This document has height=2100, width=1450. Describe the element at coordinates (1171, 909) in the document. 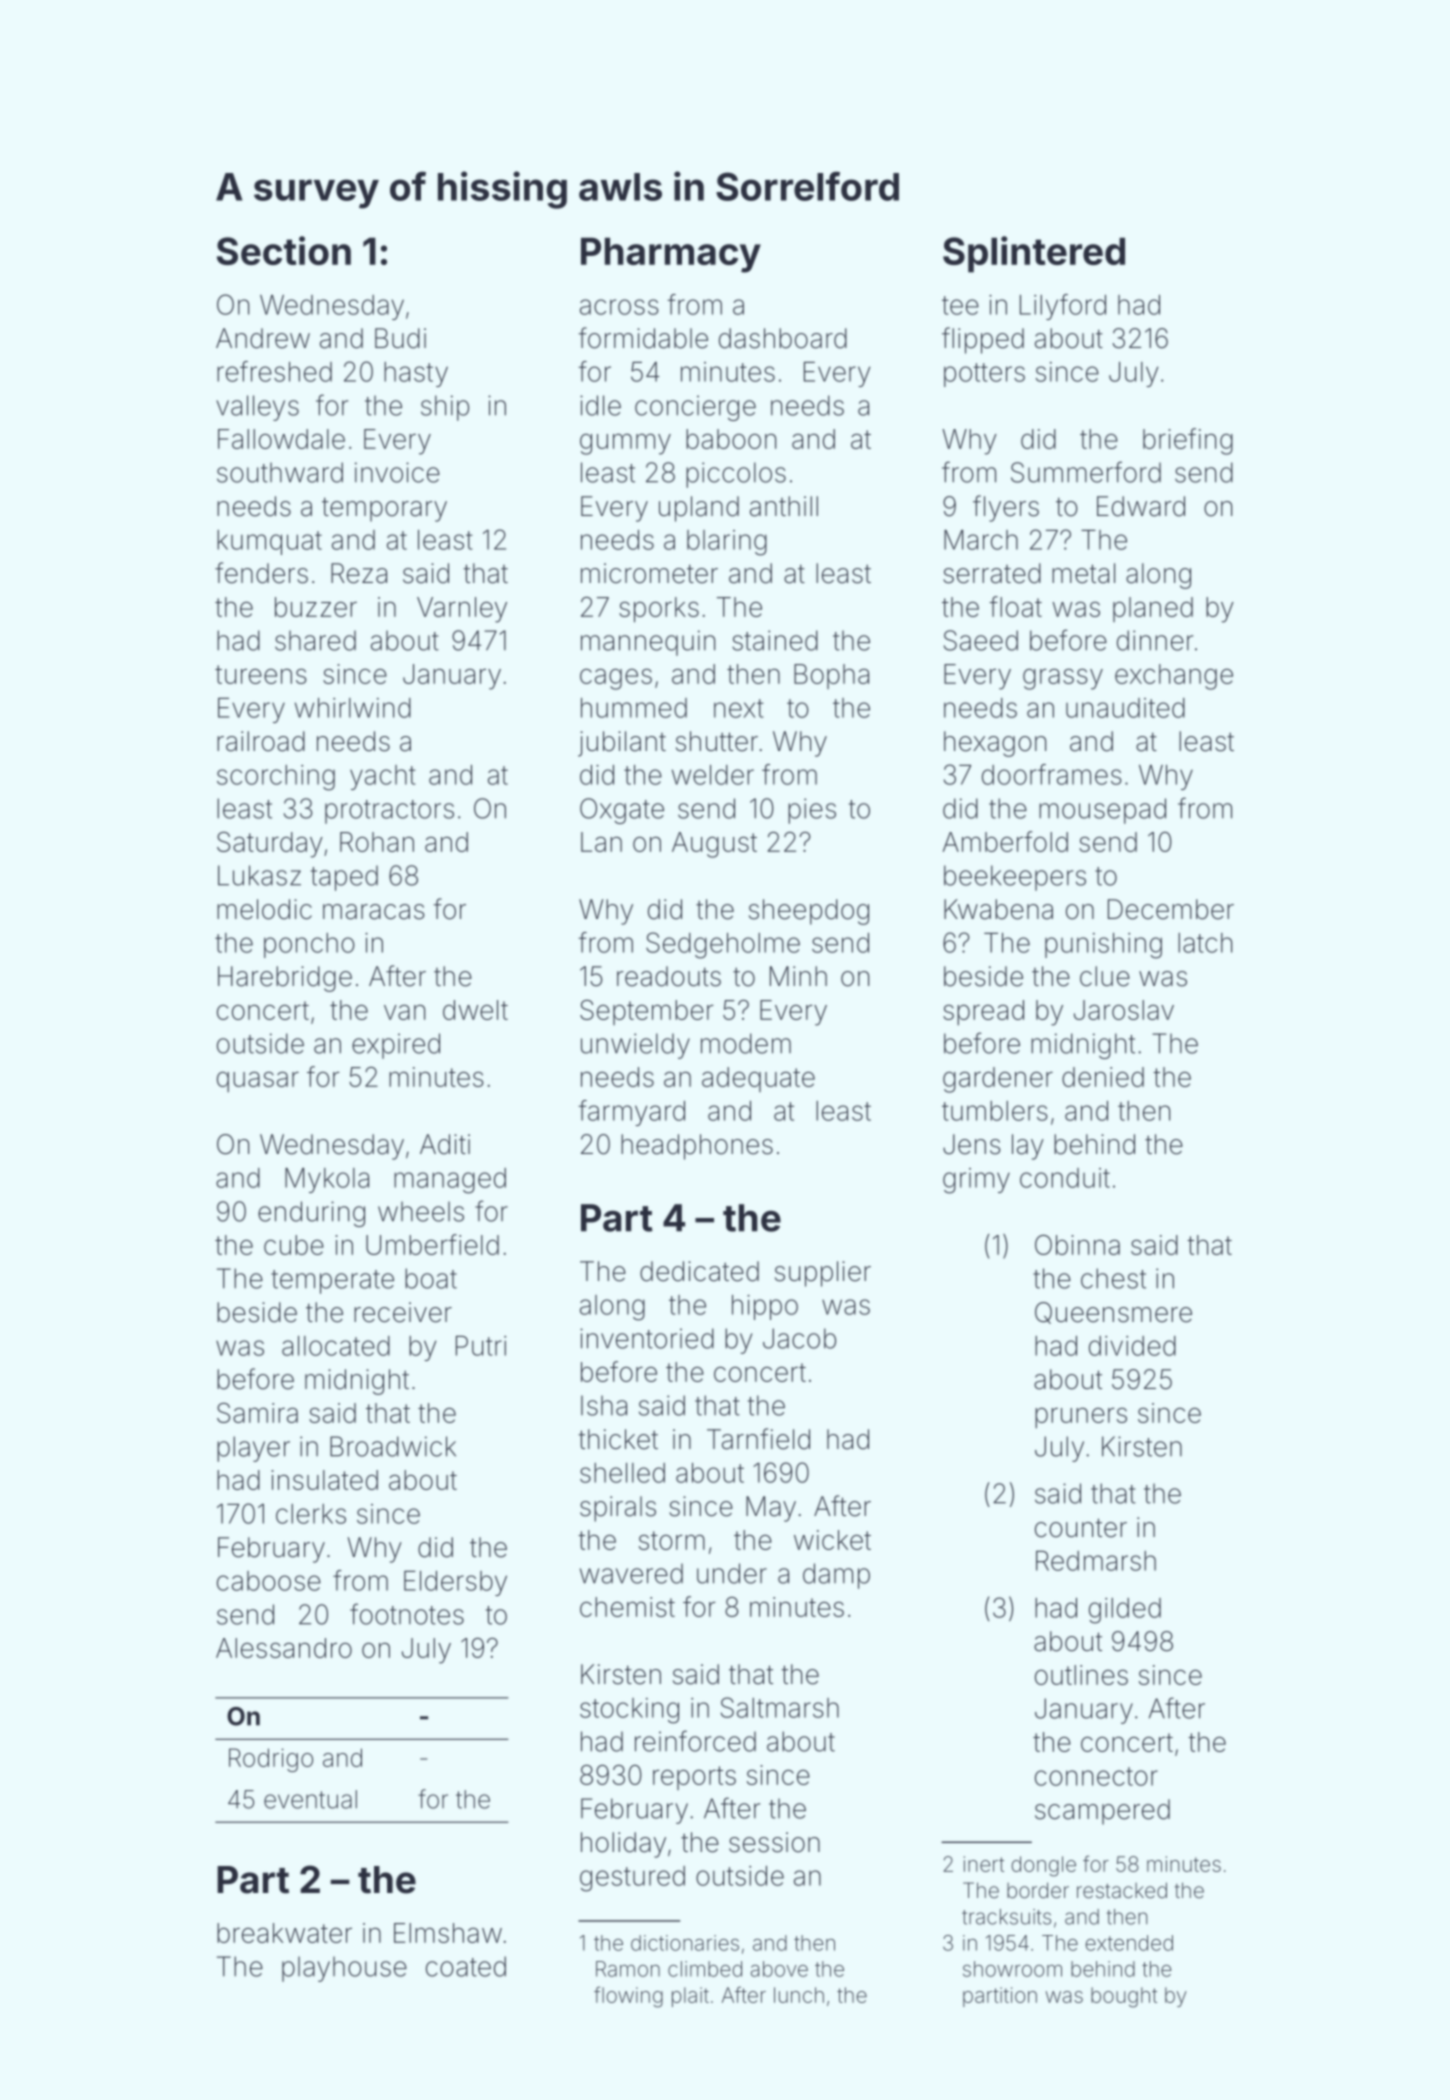

I see `December` at that location.
